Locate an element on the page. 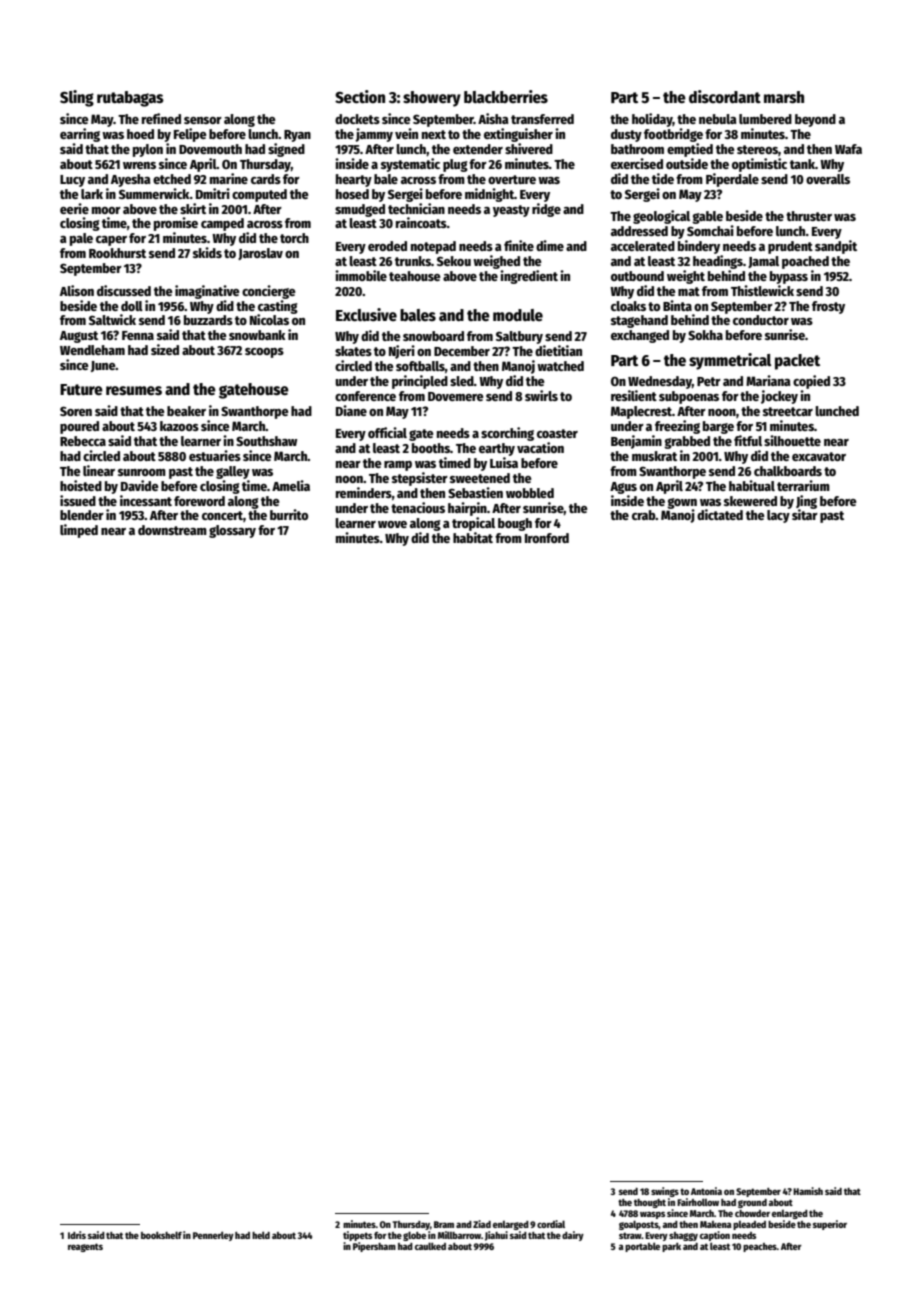  Pennerley is located at coordinates (213, 1236).
